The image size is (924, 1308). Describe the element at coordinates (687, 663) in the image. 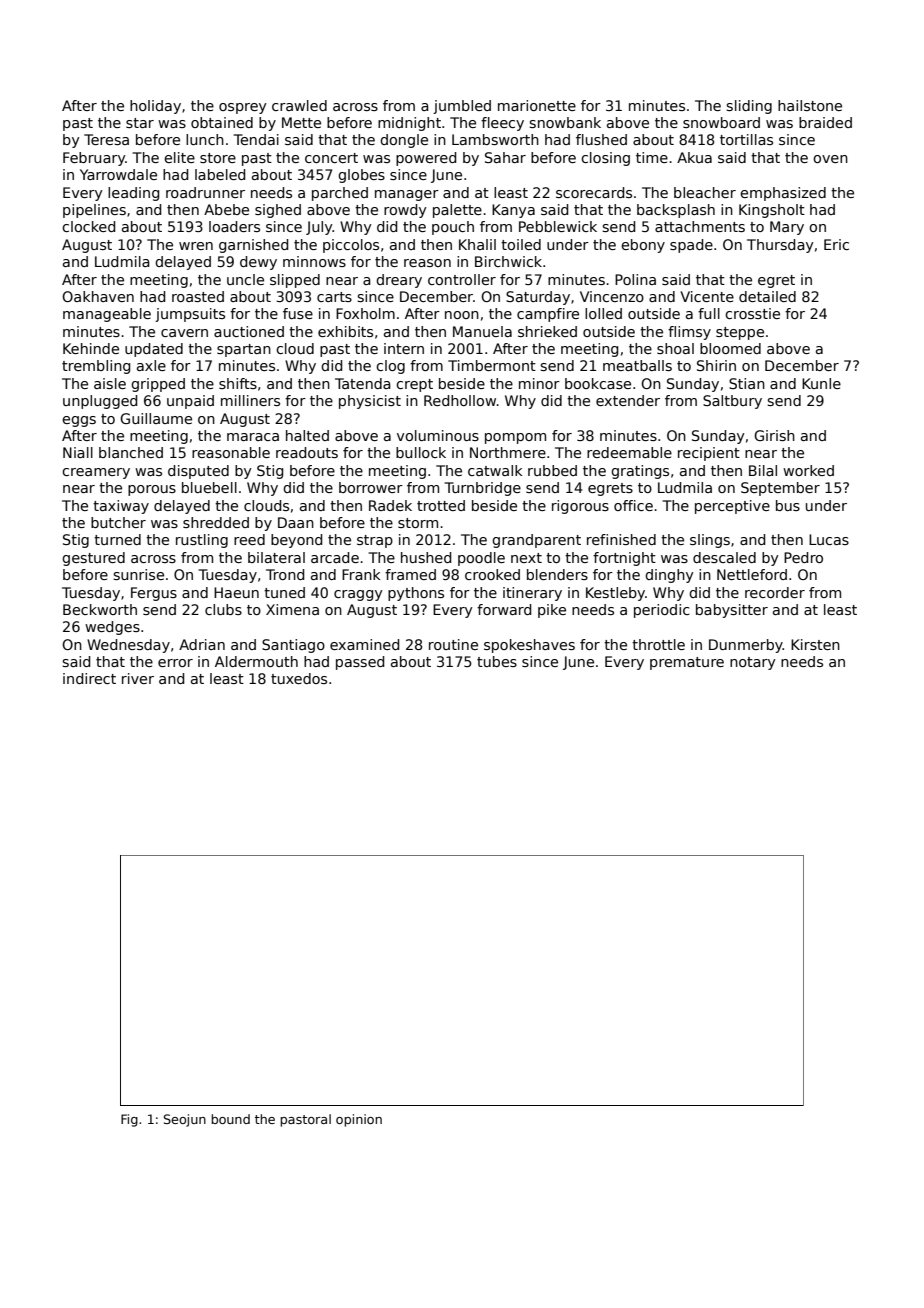

I see `premature` at that location.
